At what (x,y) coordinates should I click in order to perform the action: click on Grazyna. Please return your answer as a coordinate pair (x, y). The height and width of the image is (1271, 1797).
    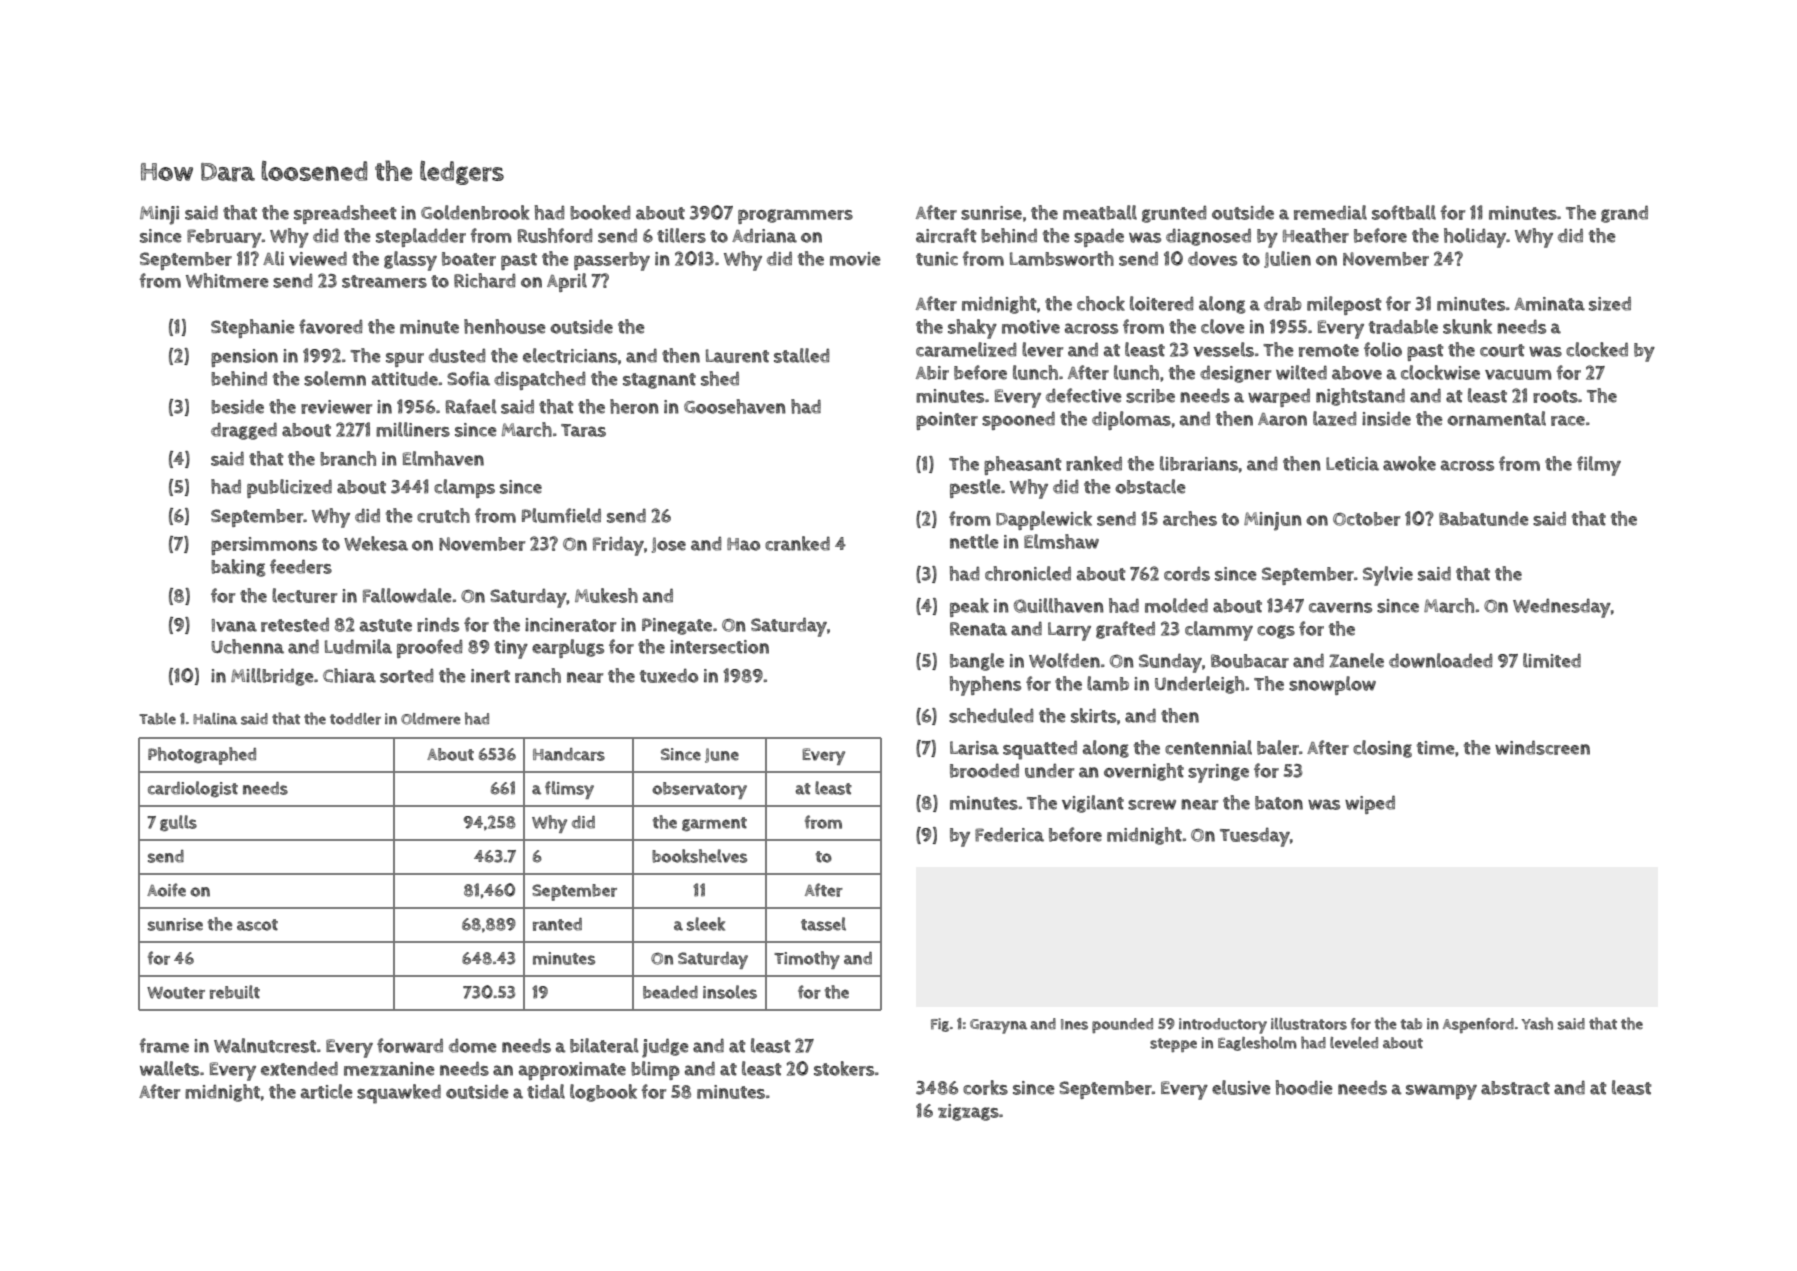
    Looking at the image, I should click on (998, 1026).
